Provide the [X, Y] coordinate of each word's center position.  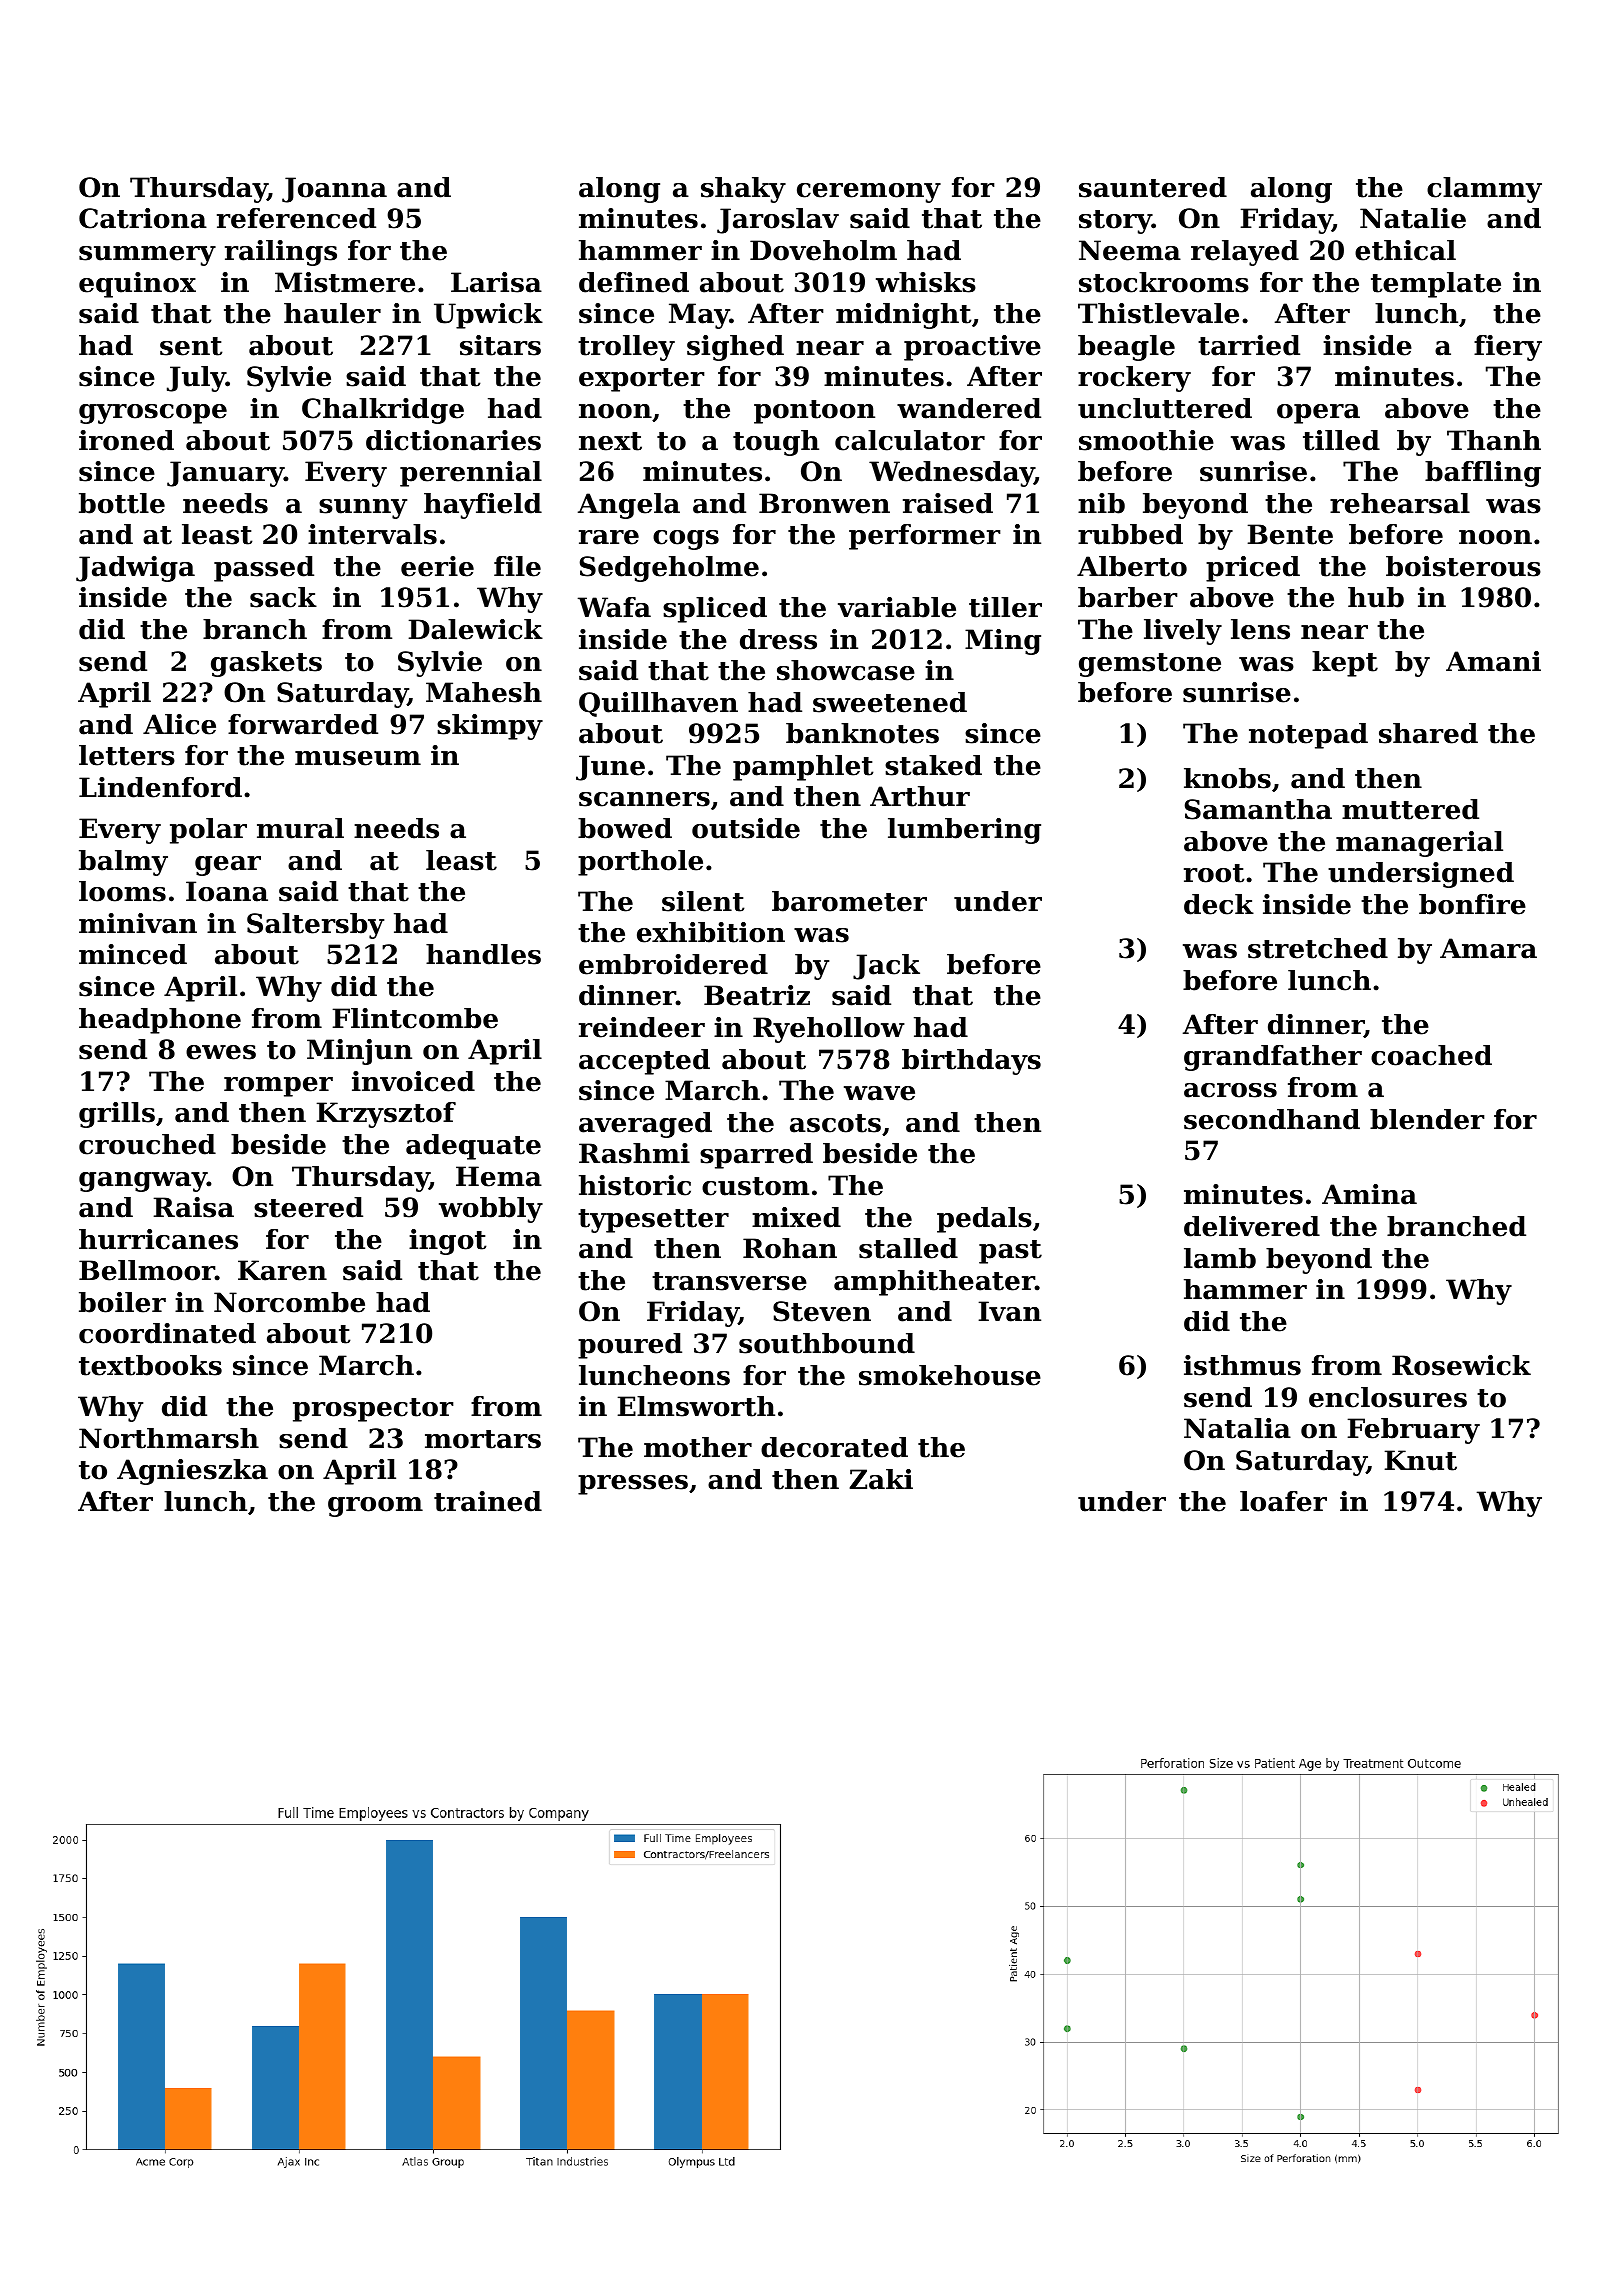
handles [483, 954]
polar [208, 831]
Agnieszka [192, 1472]
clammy [1484, 190]
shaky [743, 190]
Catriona [143, 218]
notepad [1308, 736]
